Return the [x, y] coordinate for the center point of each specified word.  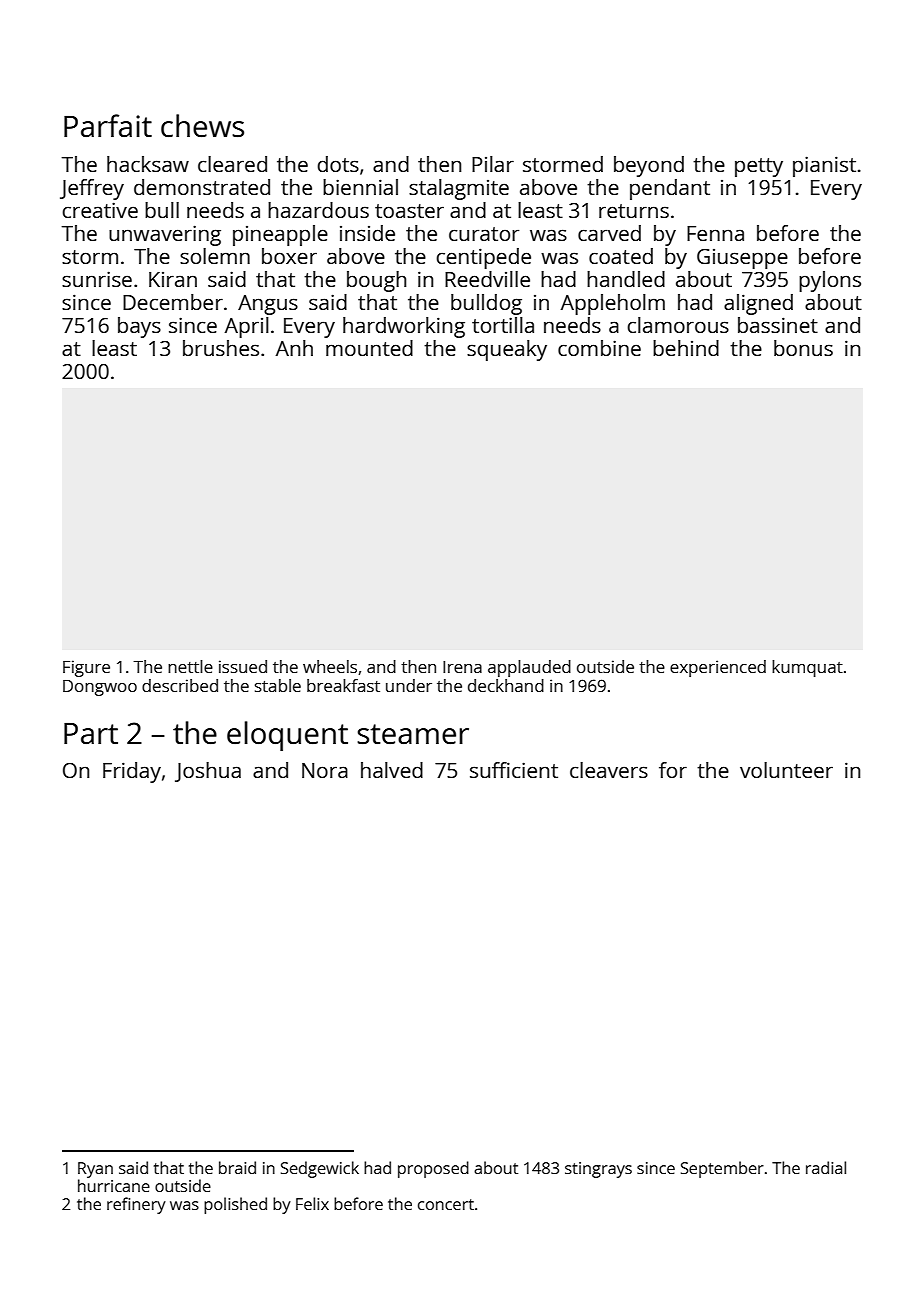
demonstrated [202, 187]
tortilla [503, 325]
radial [826, 1167]
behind [686, 348]
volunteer [786, 770]
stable [278, 685]
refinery [136, 1205]
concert [446, 1204]
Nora [325, 770]
